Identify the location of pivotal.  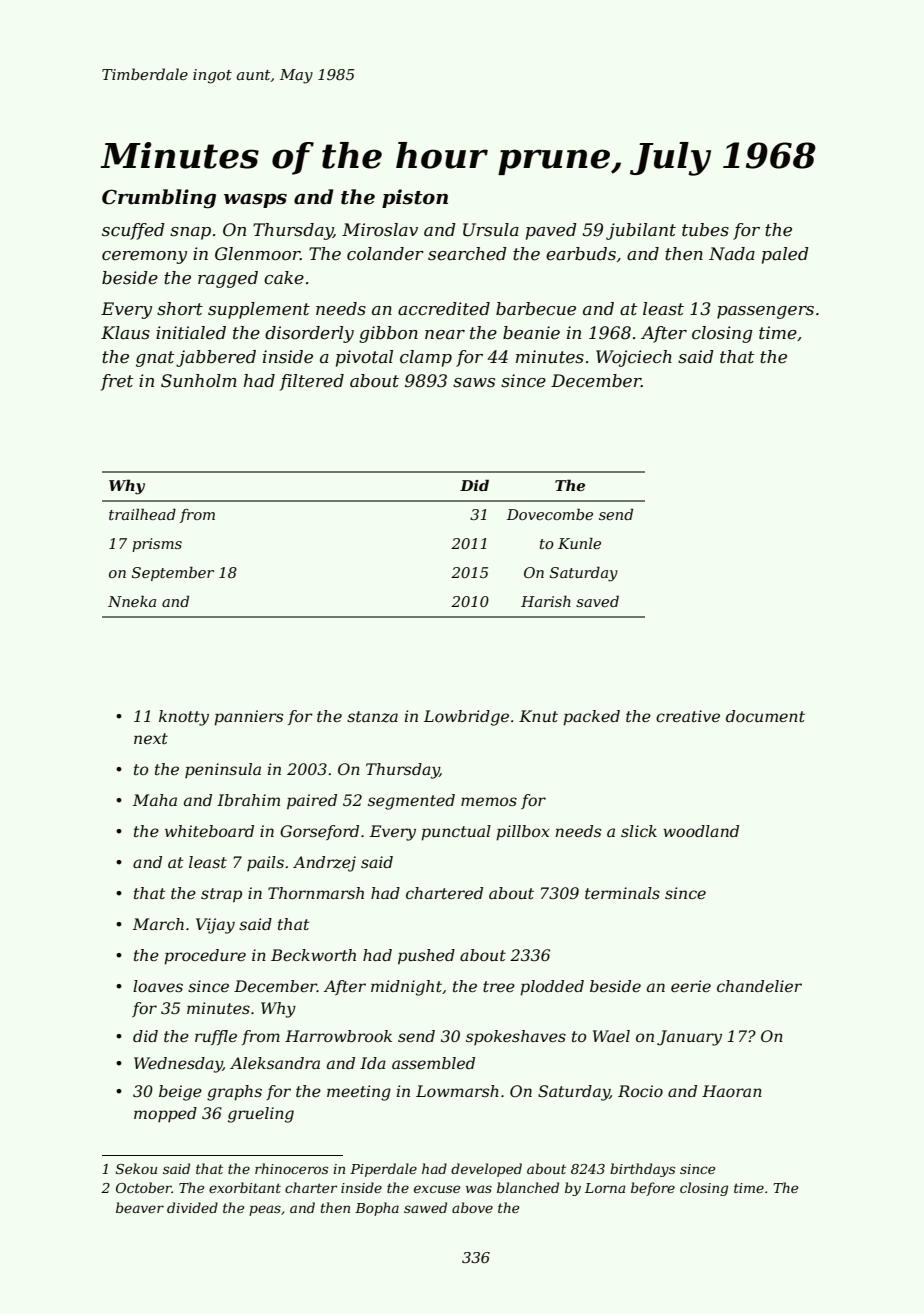
(364, 358).
